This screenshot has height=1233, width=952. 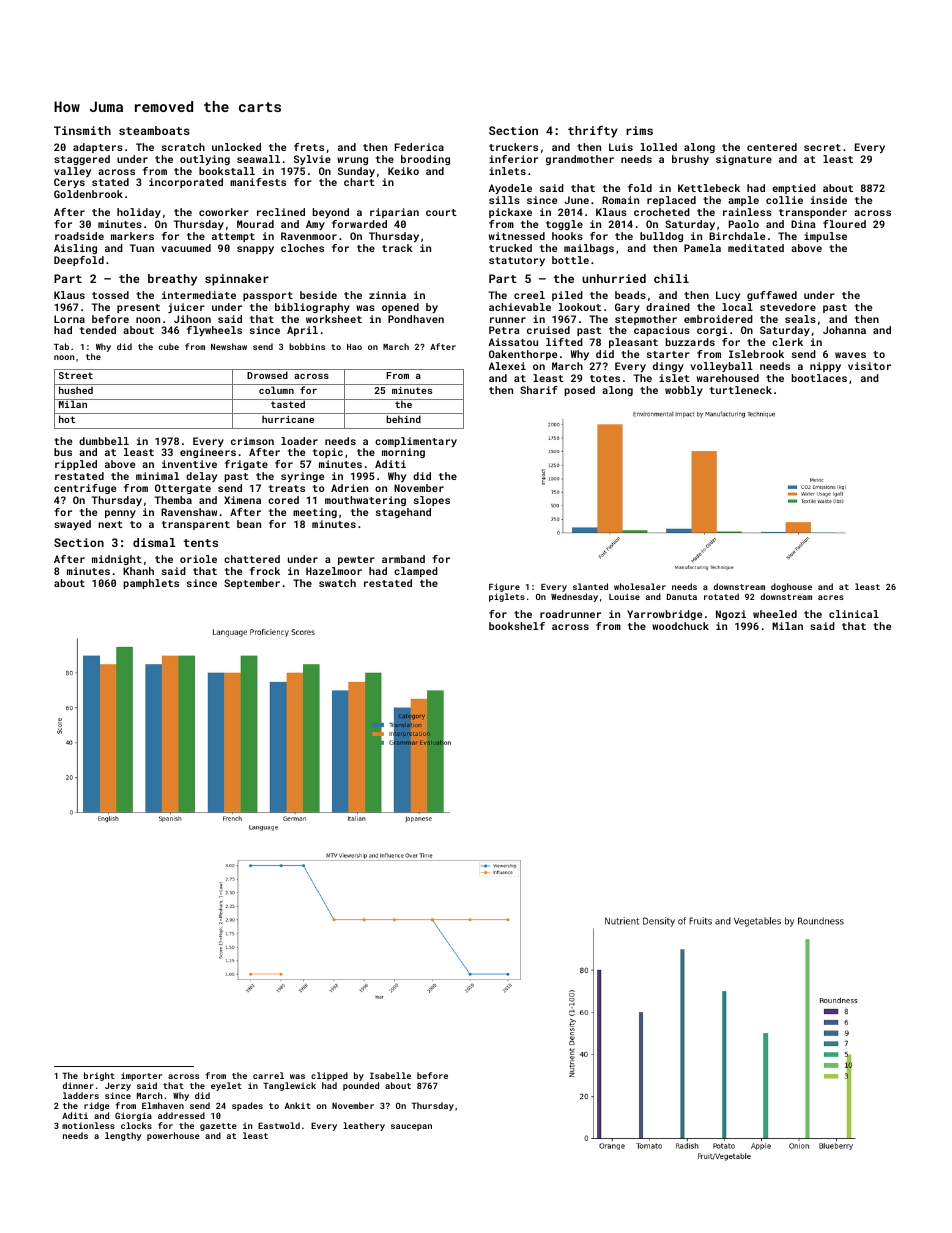 What do you see at coordinates (88, 1125) in the screenshot?
I see `motionless` at bounding box center [88, 1125].
